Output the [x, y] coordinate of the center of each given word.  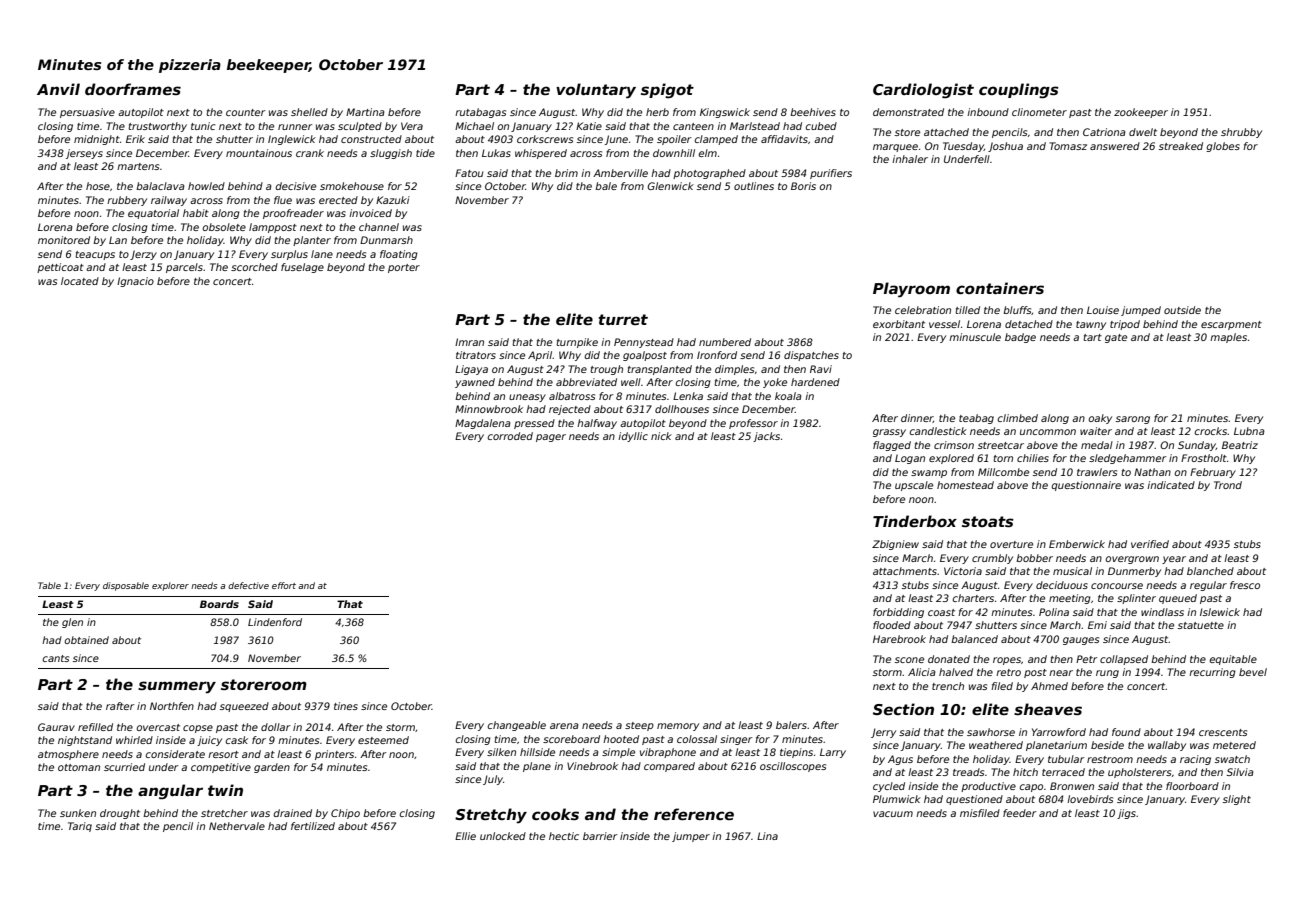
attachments [905, 571]
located [80, 281]
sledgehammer [1128, 459]
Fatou [469, 173]
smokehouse [352, 186]
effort [284, 585]
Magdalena [483, 424]
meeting [1070, 599]
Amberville [620, 173]
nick [661, 436]
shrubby [1241, 133]
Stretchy [491, 816]
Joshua [1005, 147]
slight [1237, 800]
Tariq [80, 827]
